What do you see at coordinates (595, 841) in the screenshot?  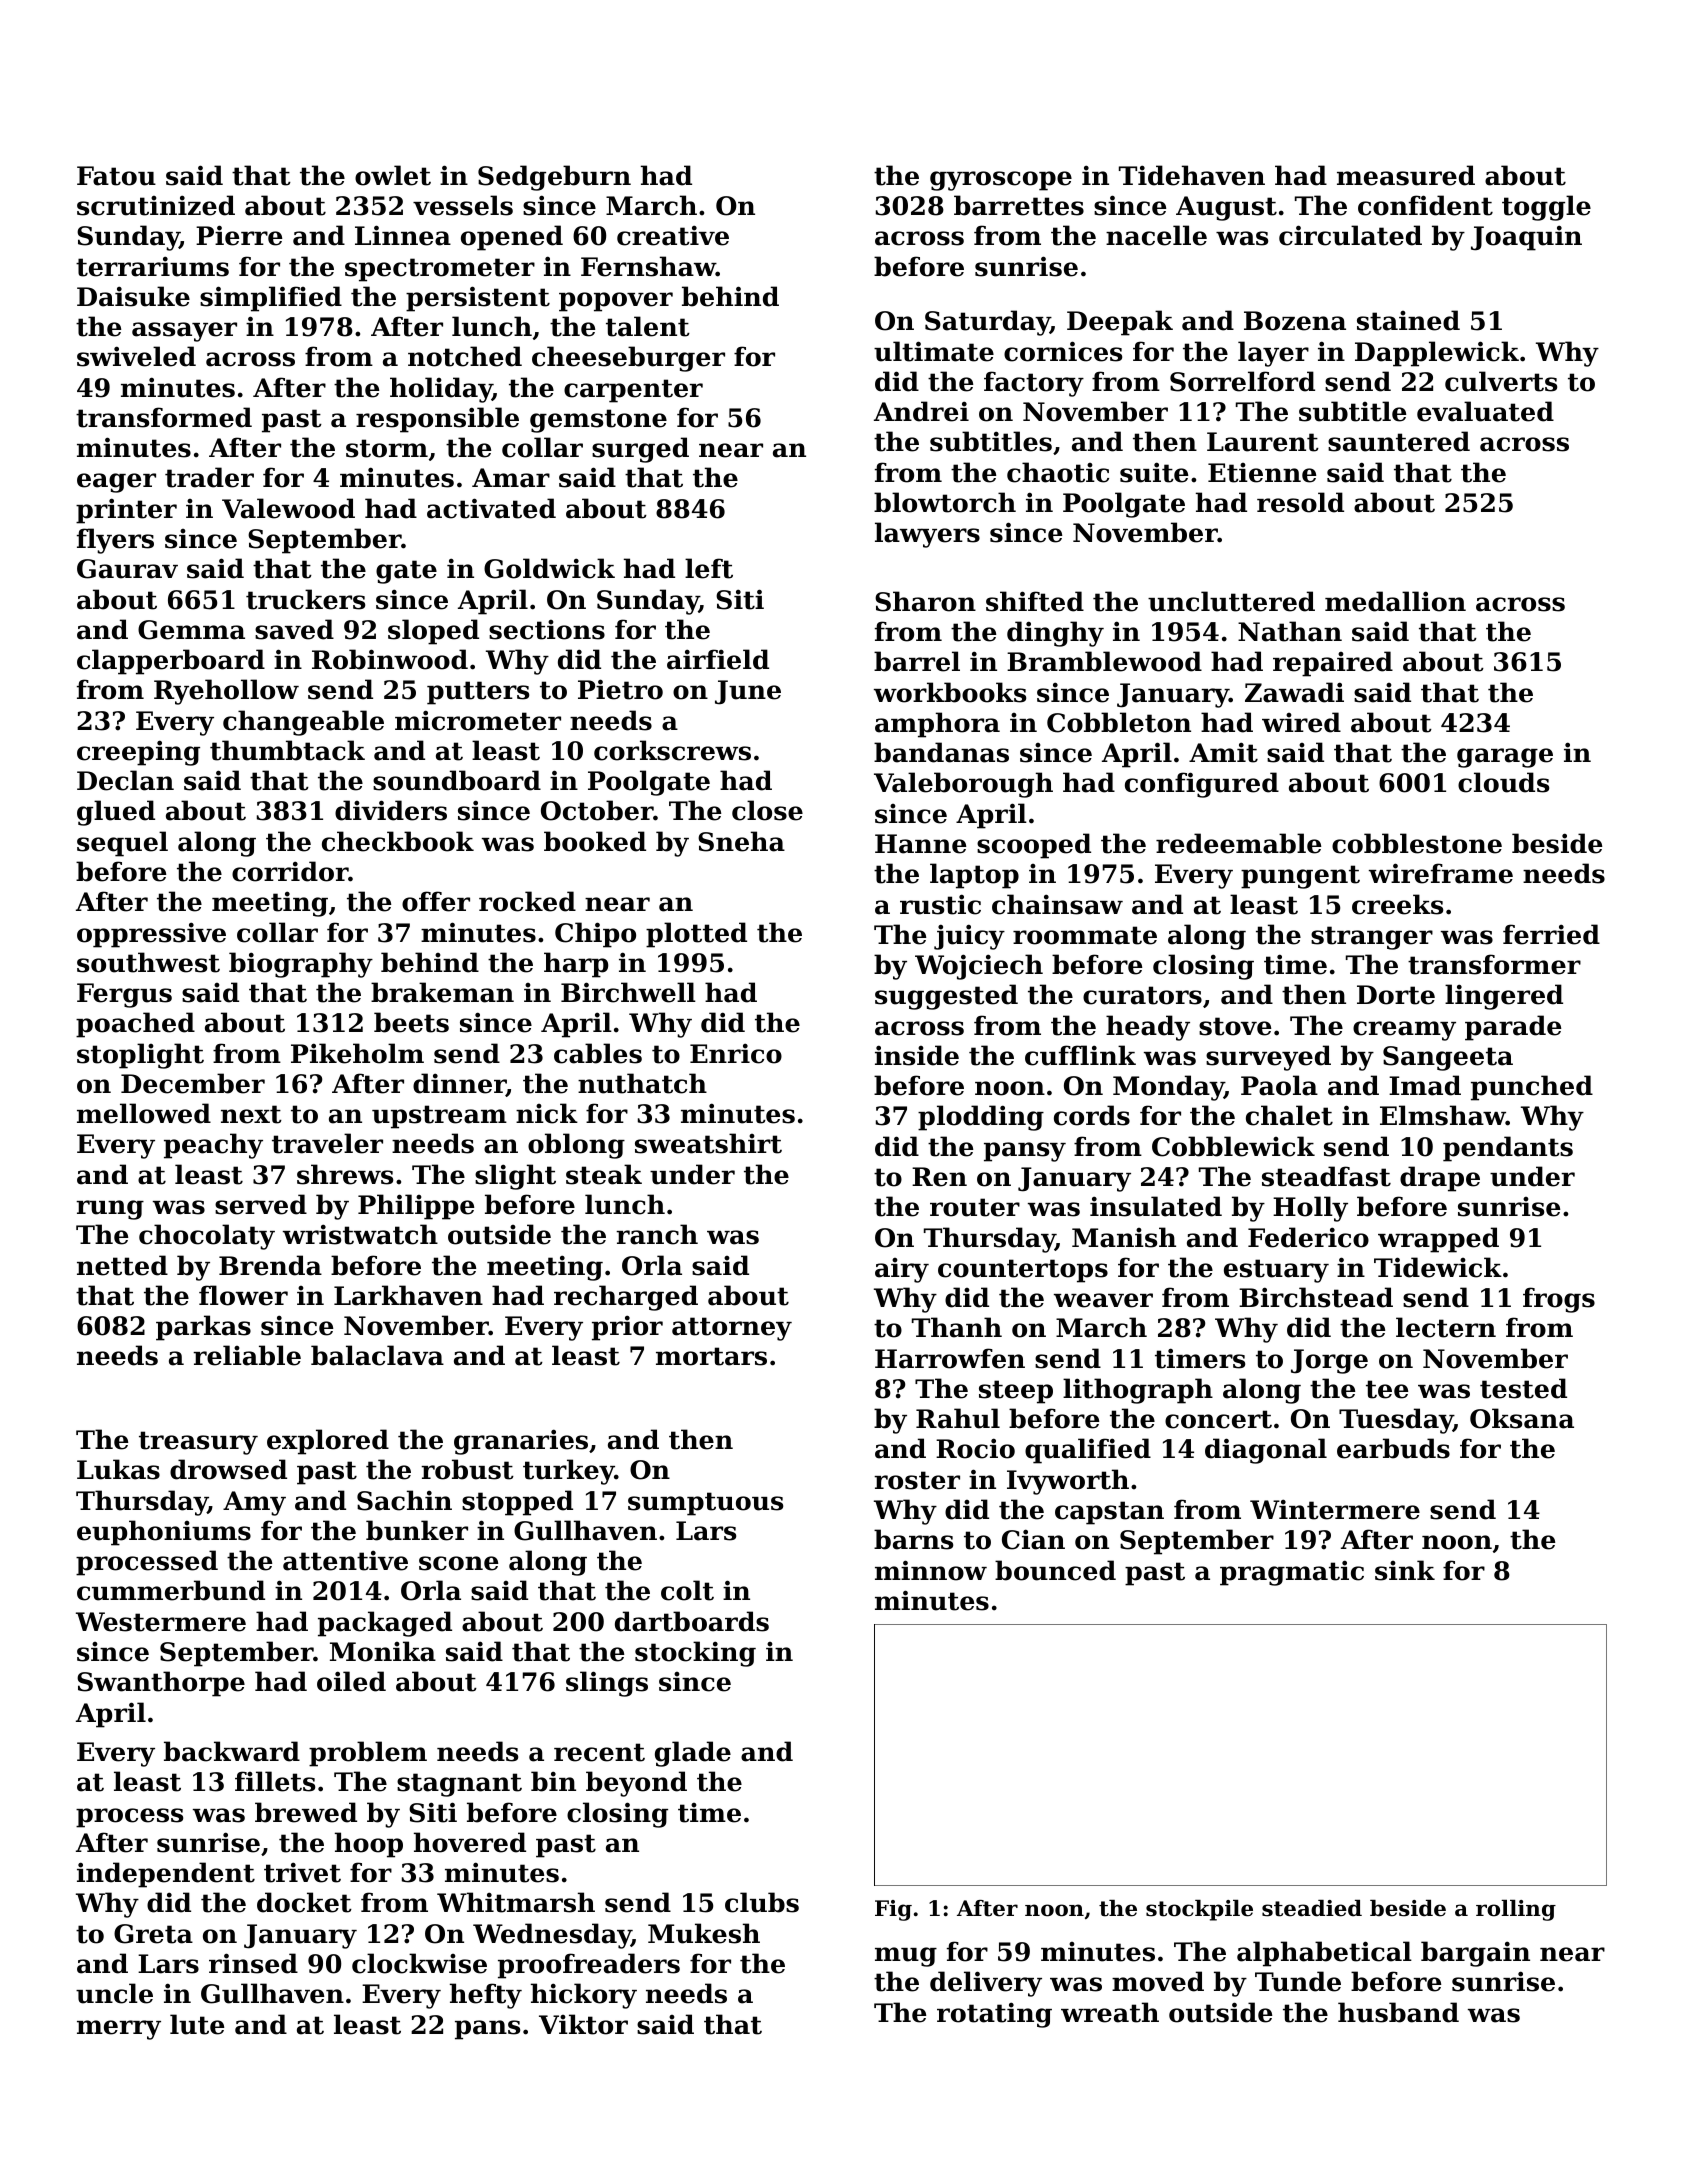 I see `booked` at bounding box center [595, 841].
